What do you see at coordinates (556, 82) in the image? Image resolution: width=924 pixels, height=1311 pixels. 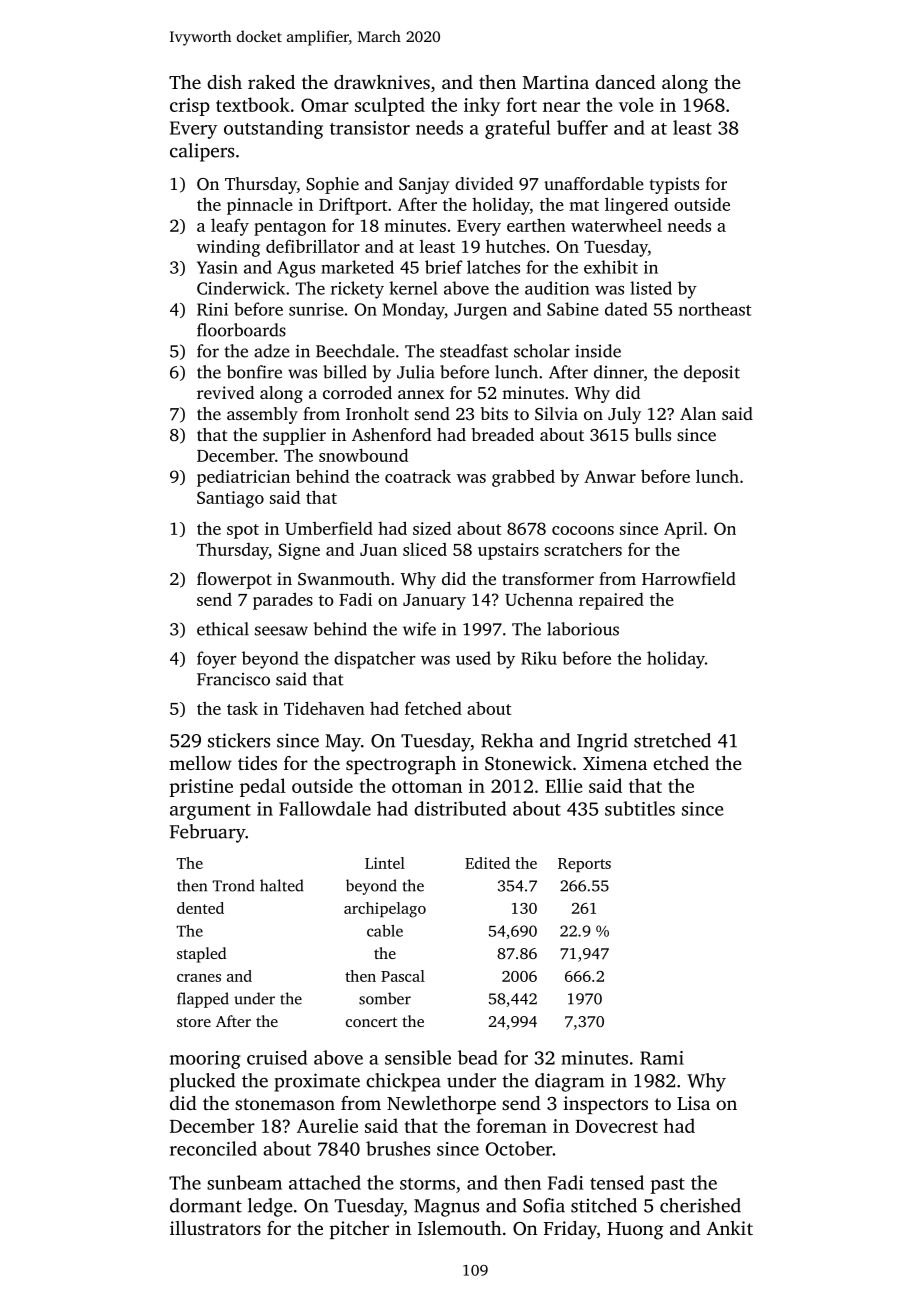 I see `Martina` at bounding box center [556, 82].
